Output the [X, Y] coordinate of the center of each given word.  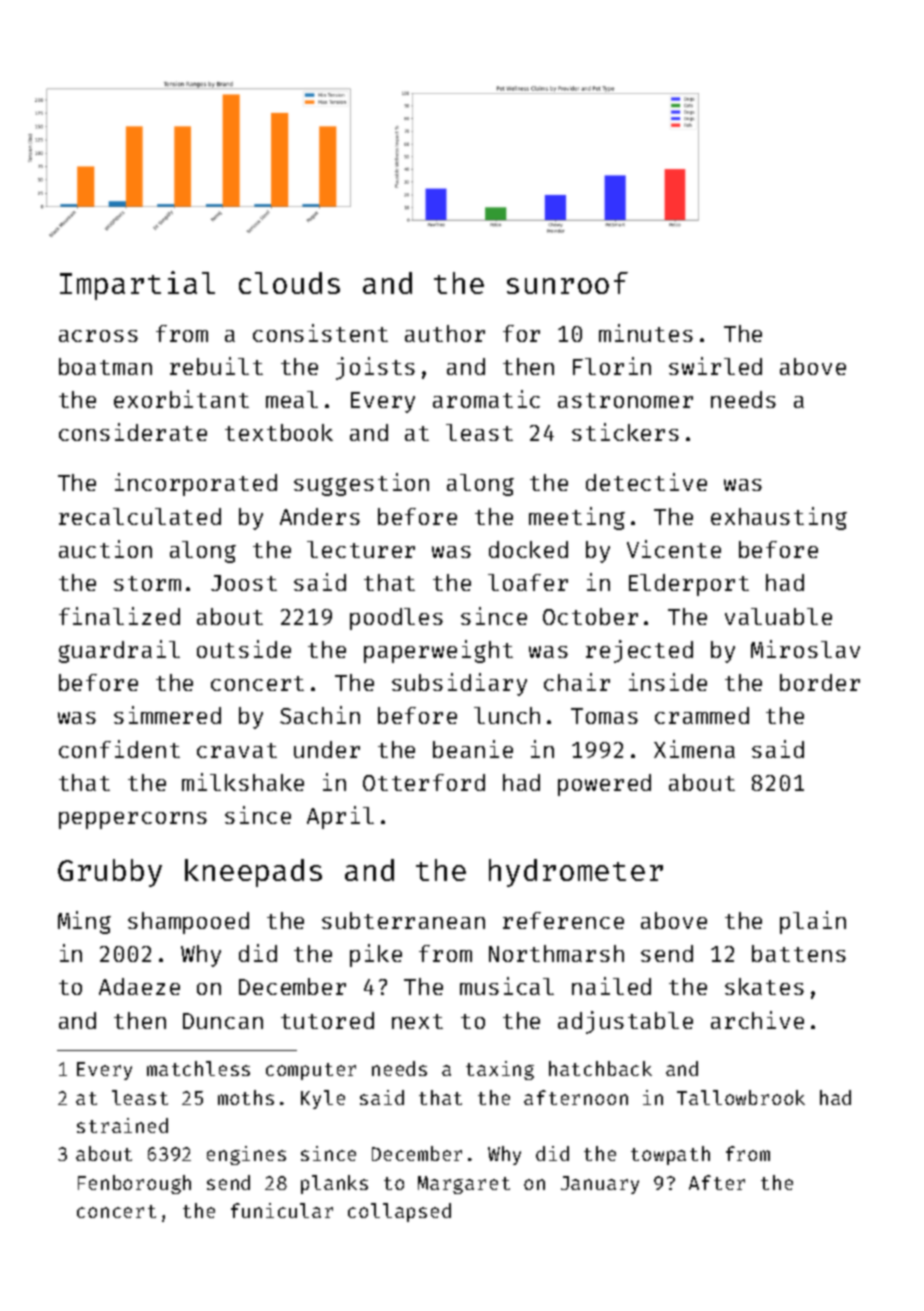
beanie [473, 749]
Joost [244, 583]
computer [311, 1071]
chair [577, 682]
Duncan [223, 1021]
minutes [646, 333]
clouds [289, 283]
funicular [282, 1210]
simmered [167, 715]
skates [764, 986]
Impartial [137, 285]
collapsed [399, 1212]
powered [604, 785]
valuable [778, 616]
